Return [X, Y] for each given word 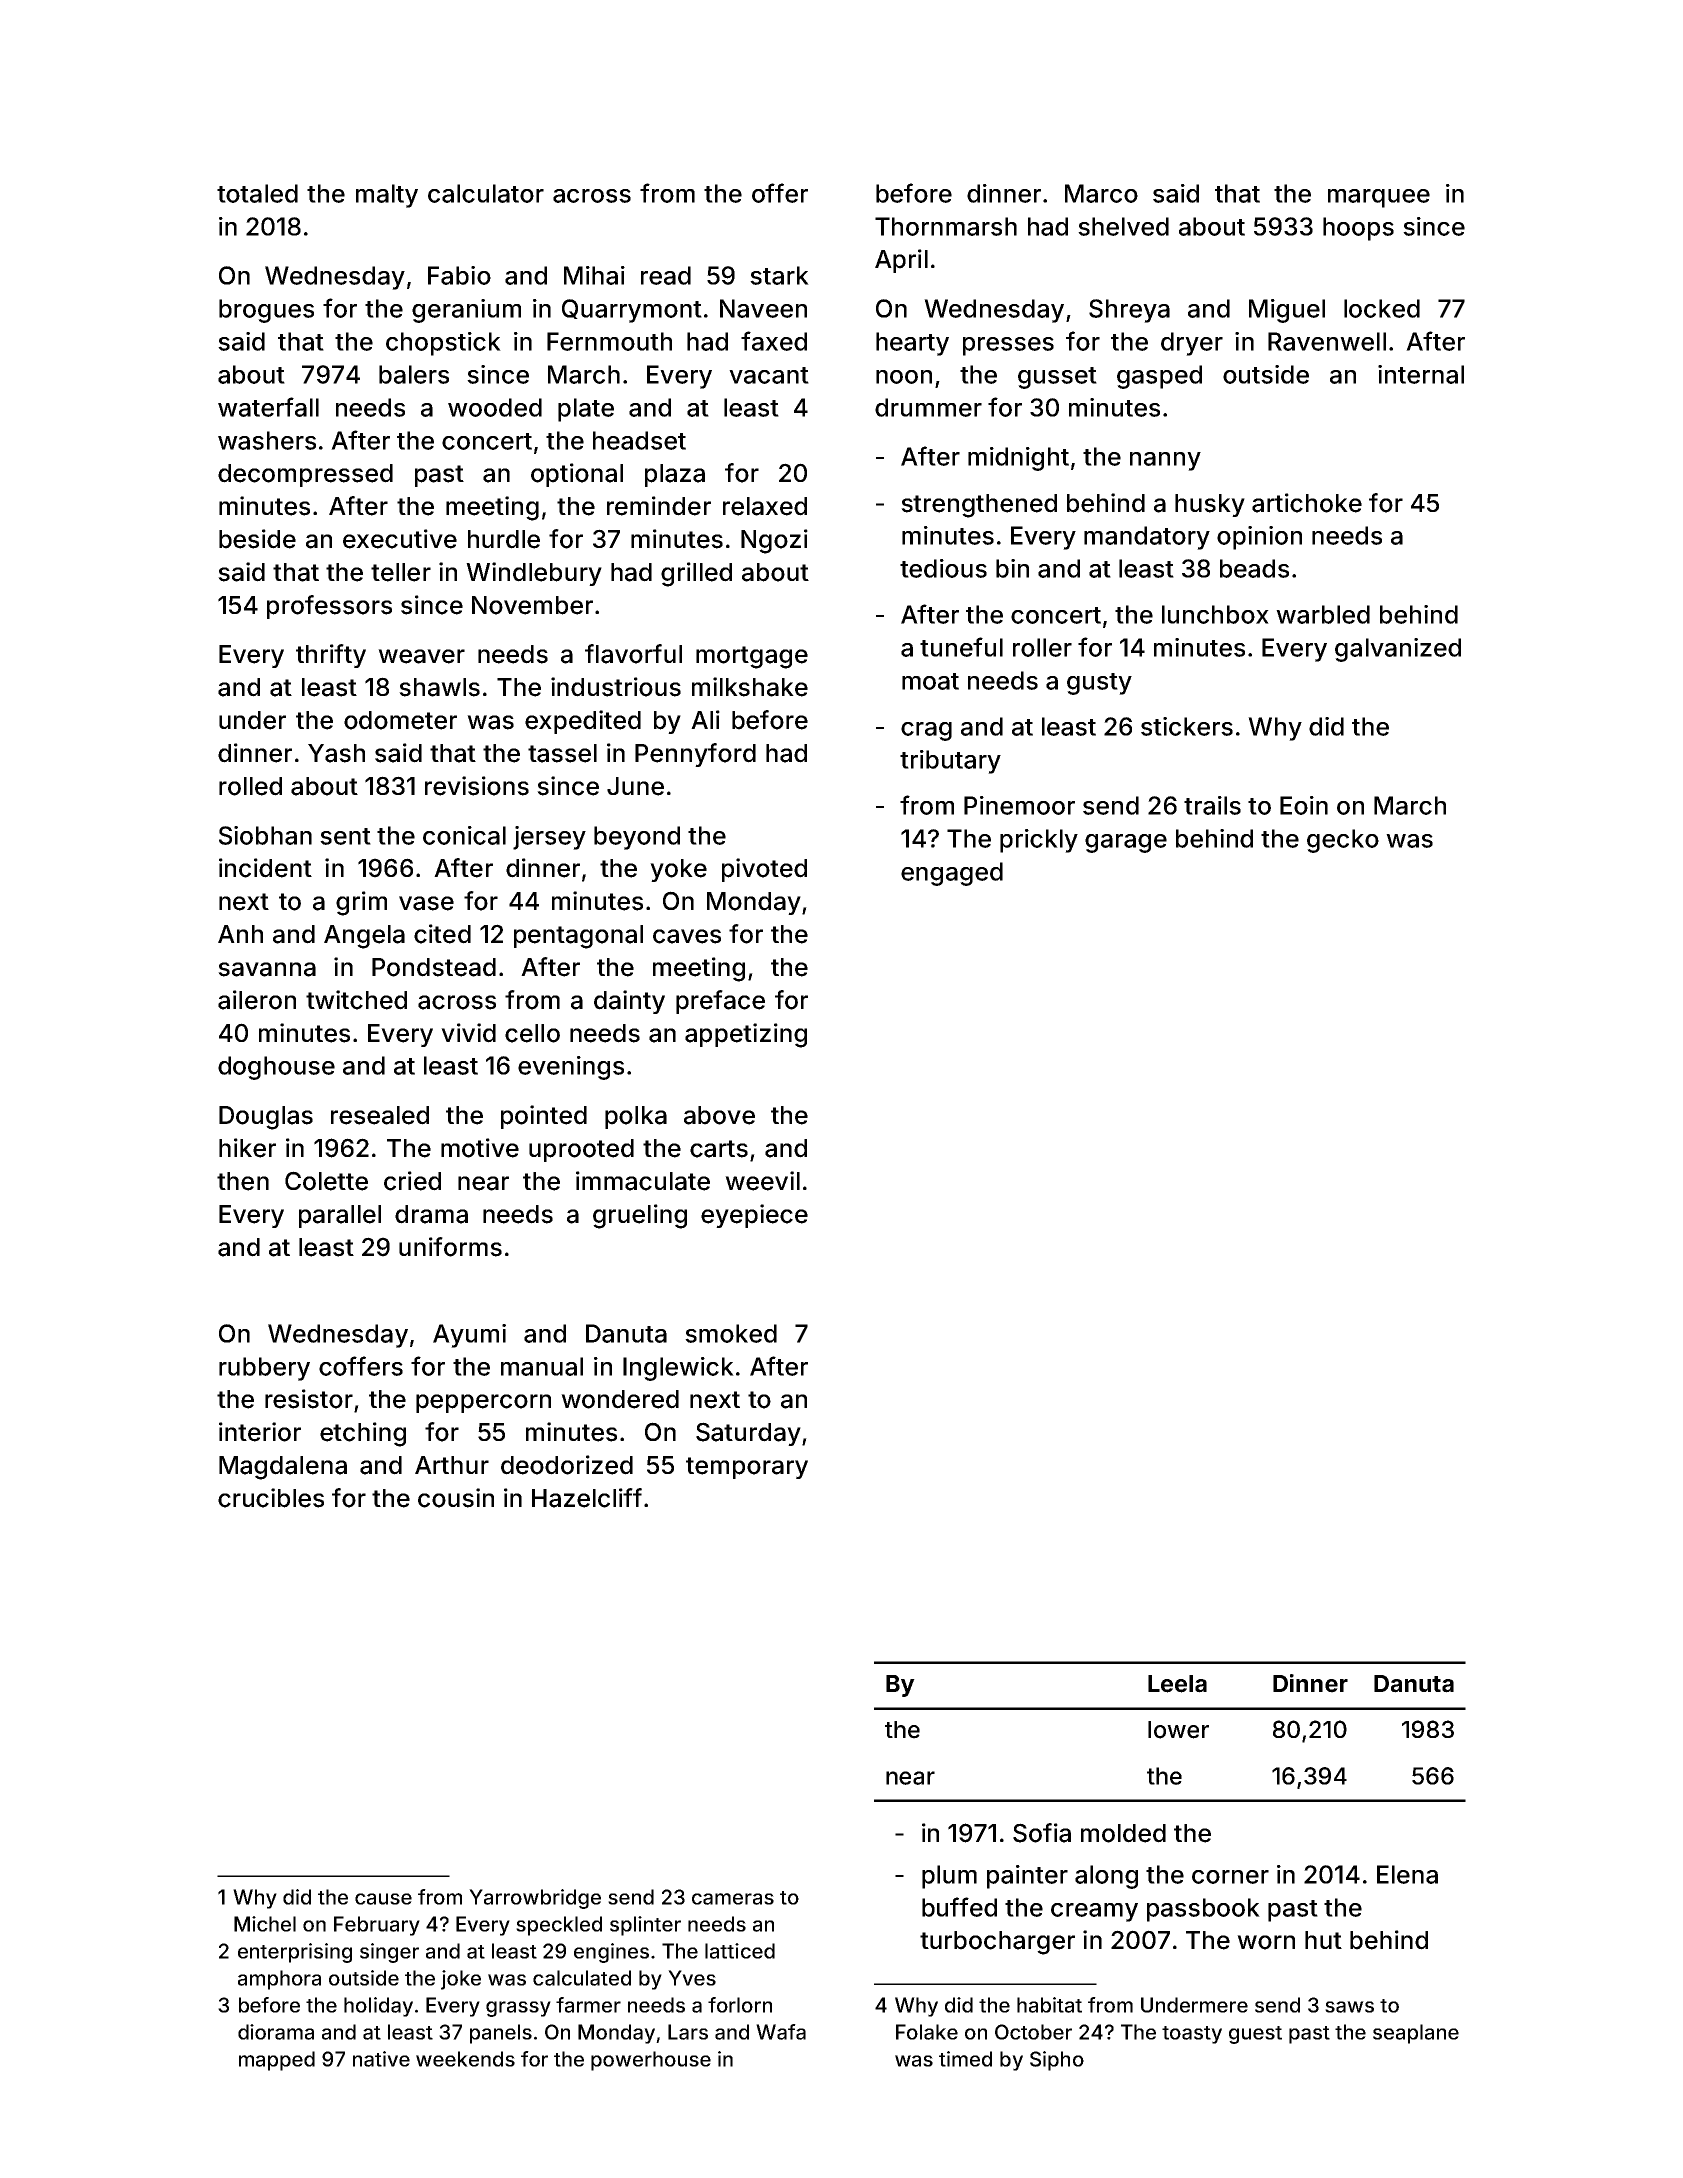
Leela [1177, 1684]
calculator [486, 193]
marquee [1379, 198]
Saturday [748, 1434]
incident [265, 868]
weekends [465, 2059]
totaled [257, 193]
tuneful [961, 647]
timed [965, 2059]
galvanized [1398, 650]
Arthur [452, 1465]
